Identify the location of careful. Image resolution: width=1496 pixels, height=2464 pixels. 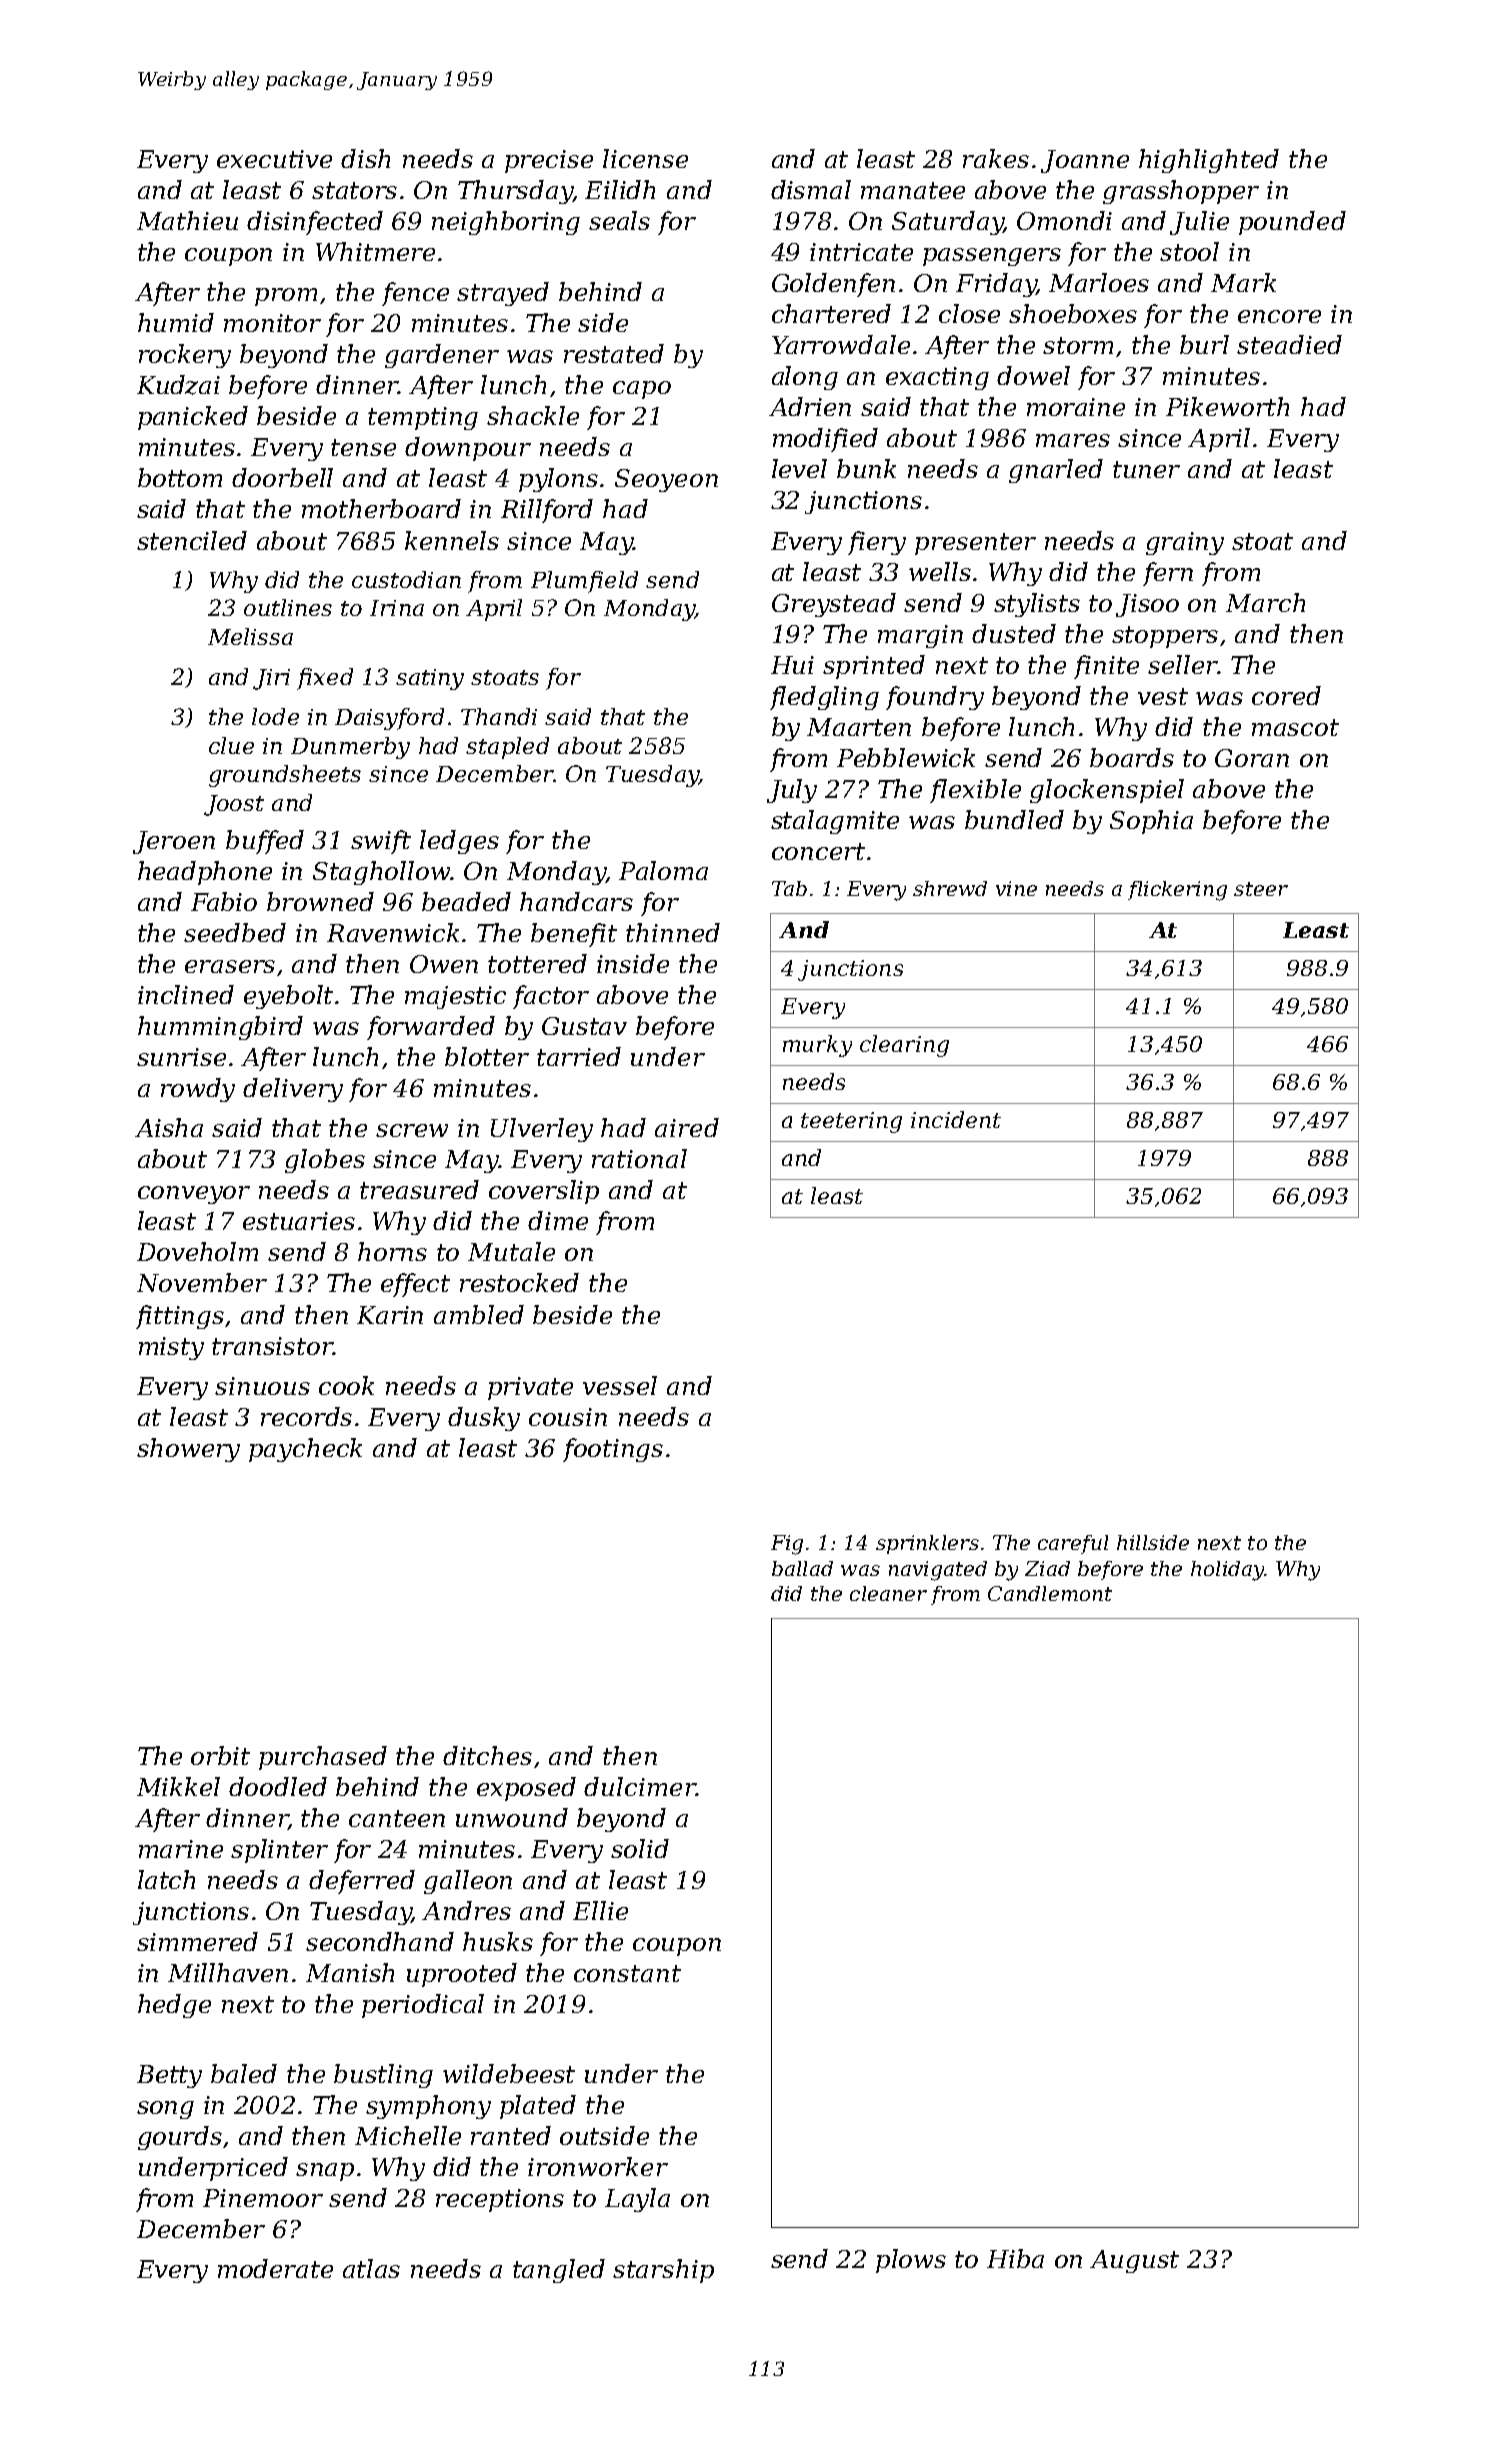
(1073, 1544).
